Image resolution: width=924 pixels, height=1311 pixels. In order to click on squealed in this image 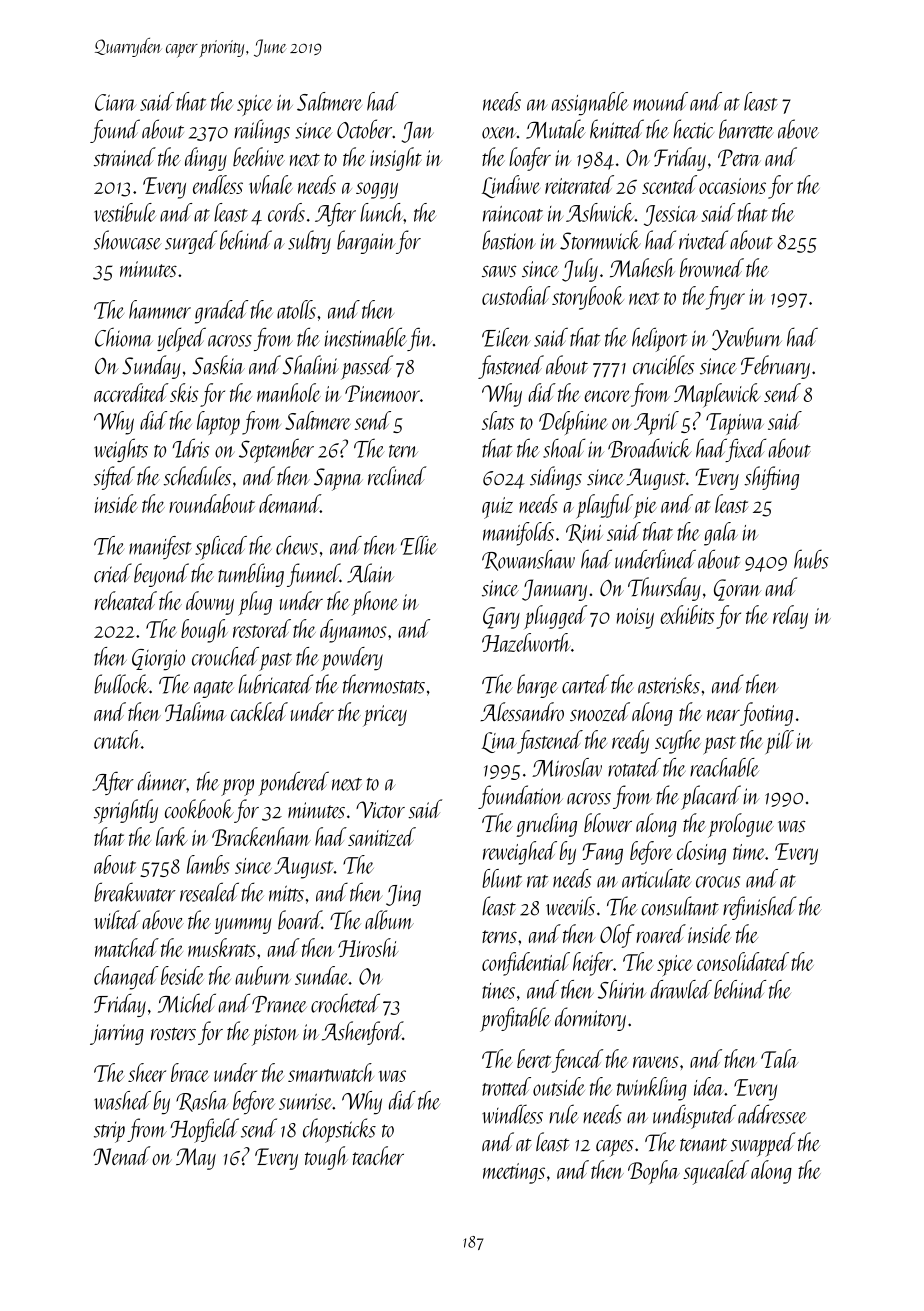, I will do `click(716, 1172)`.
